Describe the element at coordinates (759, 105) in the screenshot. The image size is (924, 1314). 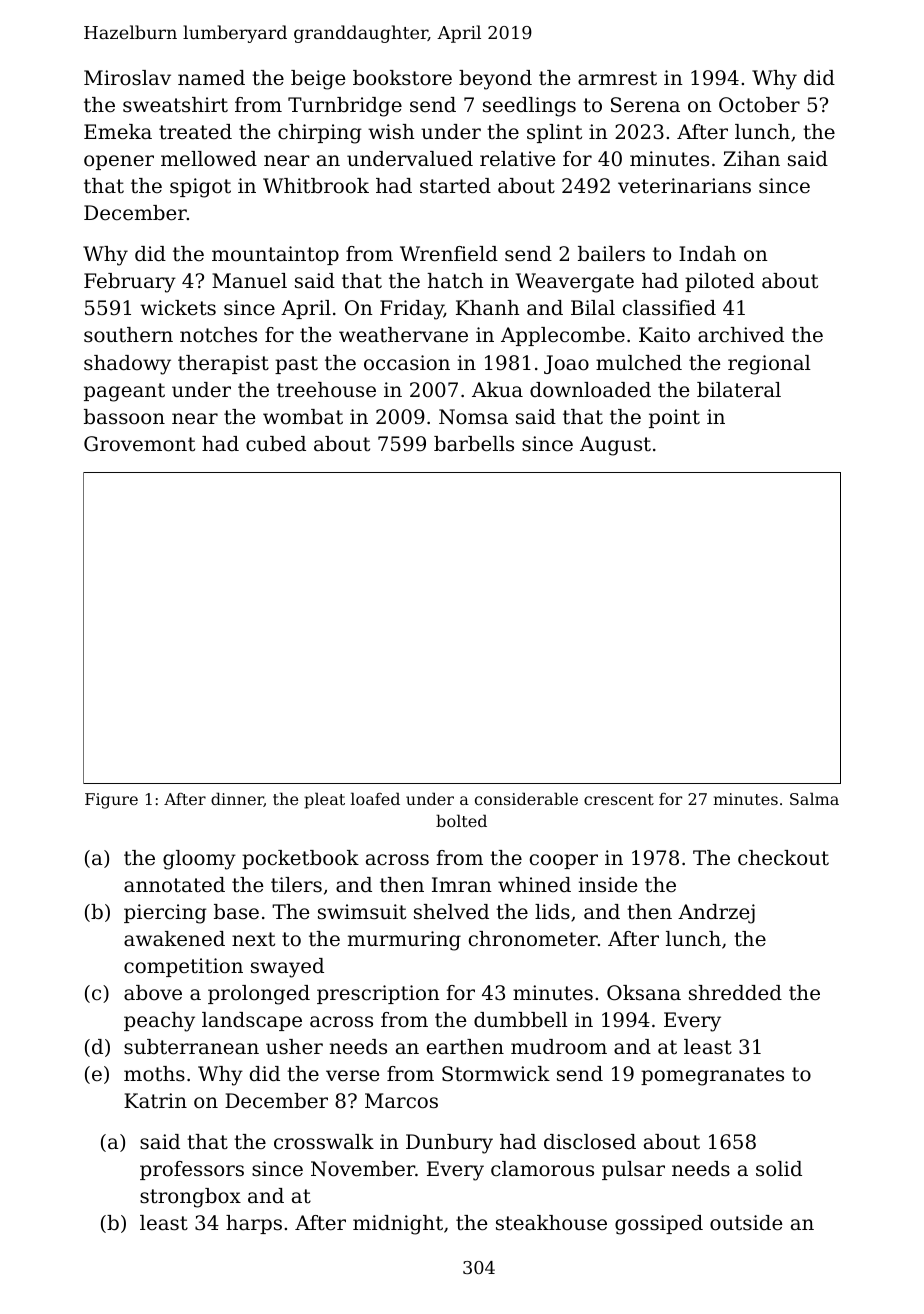
I see `October` at that location.
